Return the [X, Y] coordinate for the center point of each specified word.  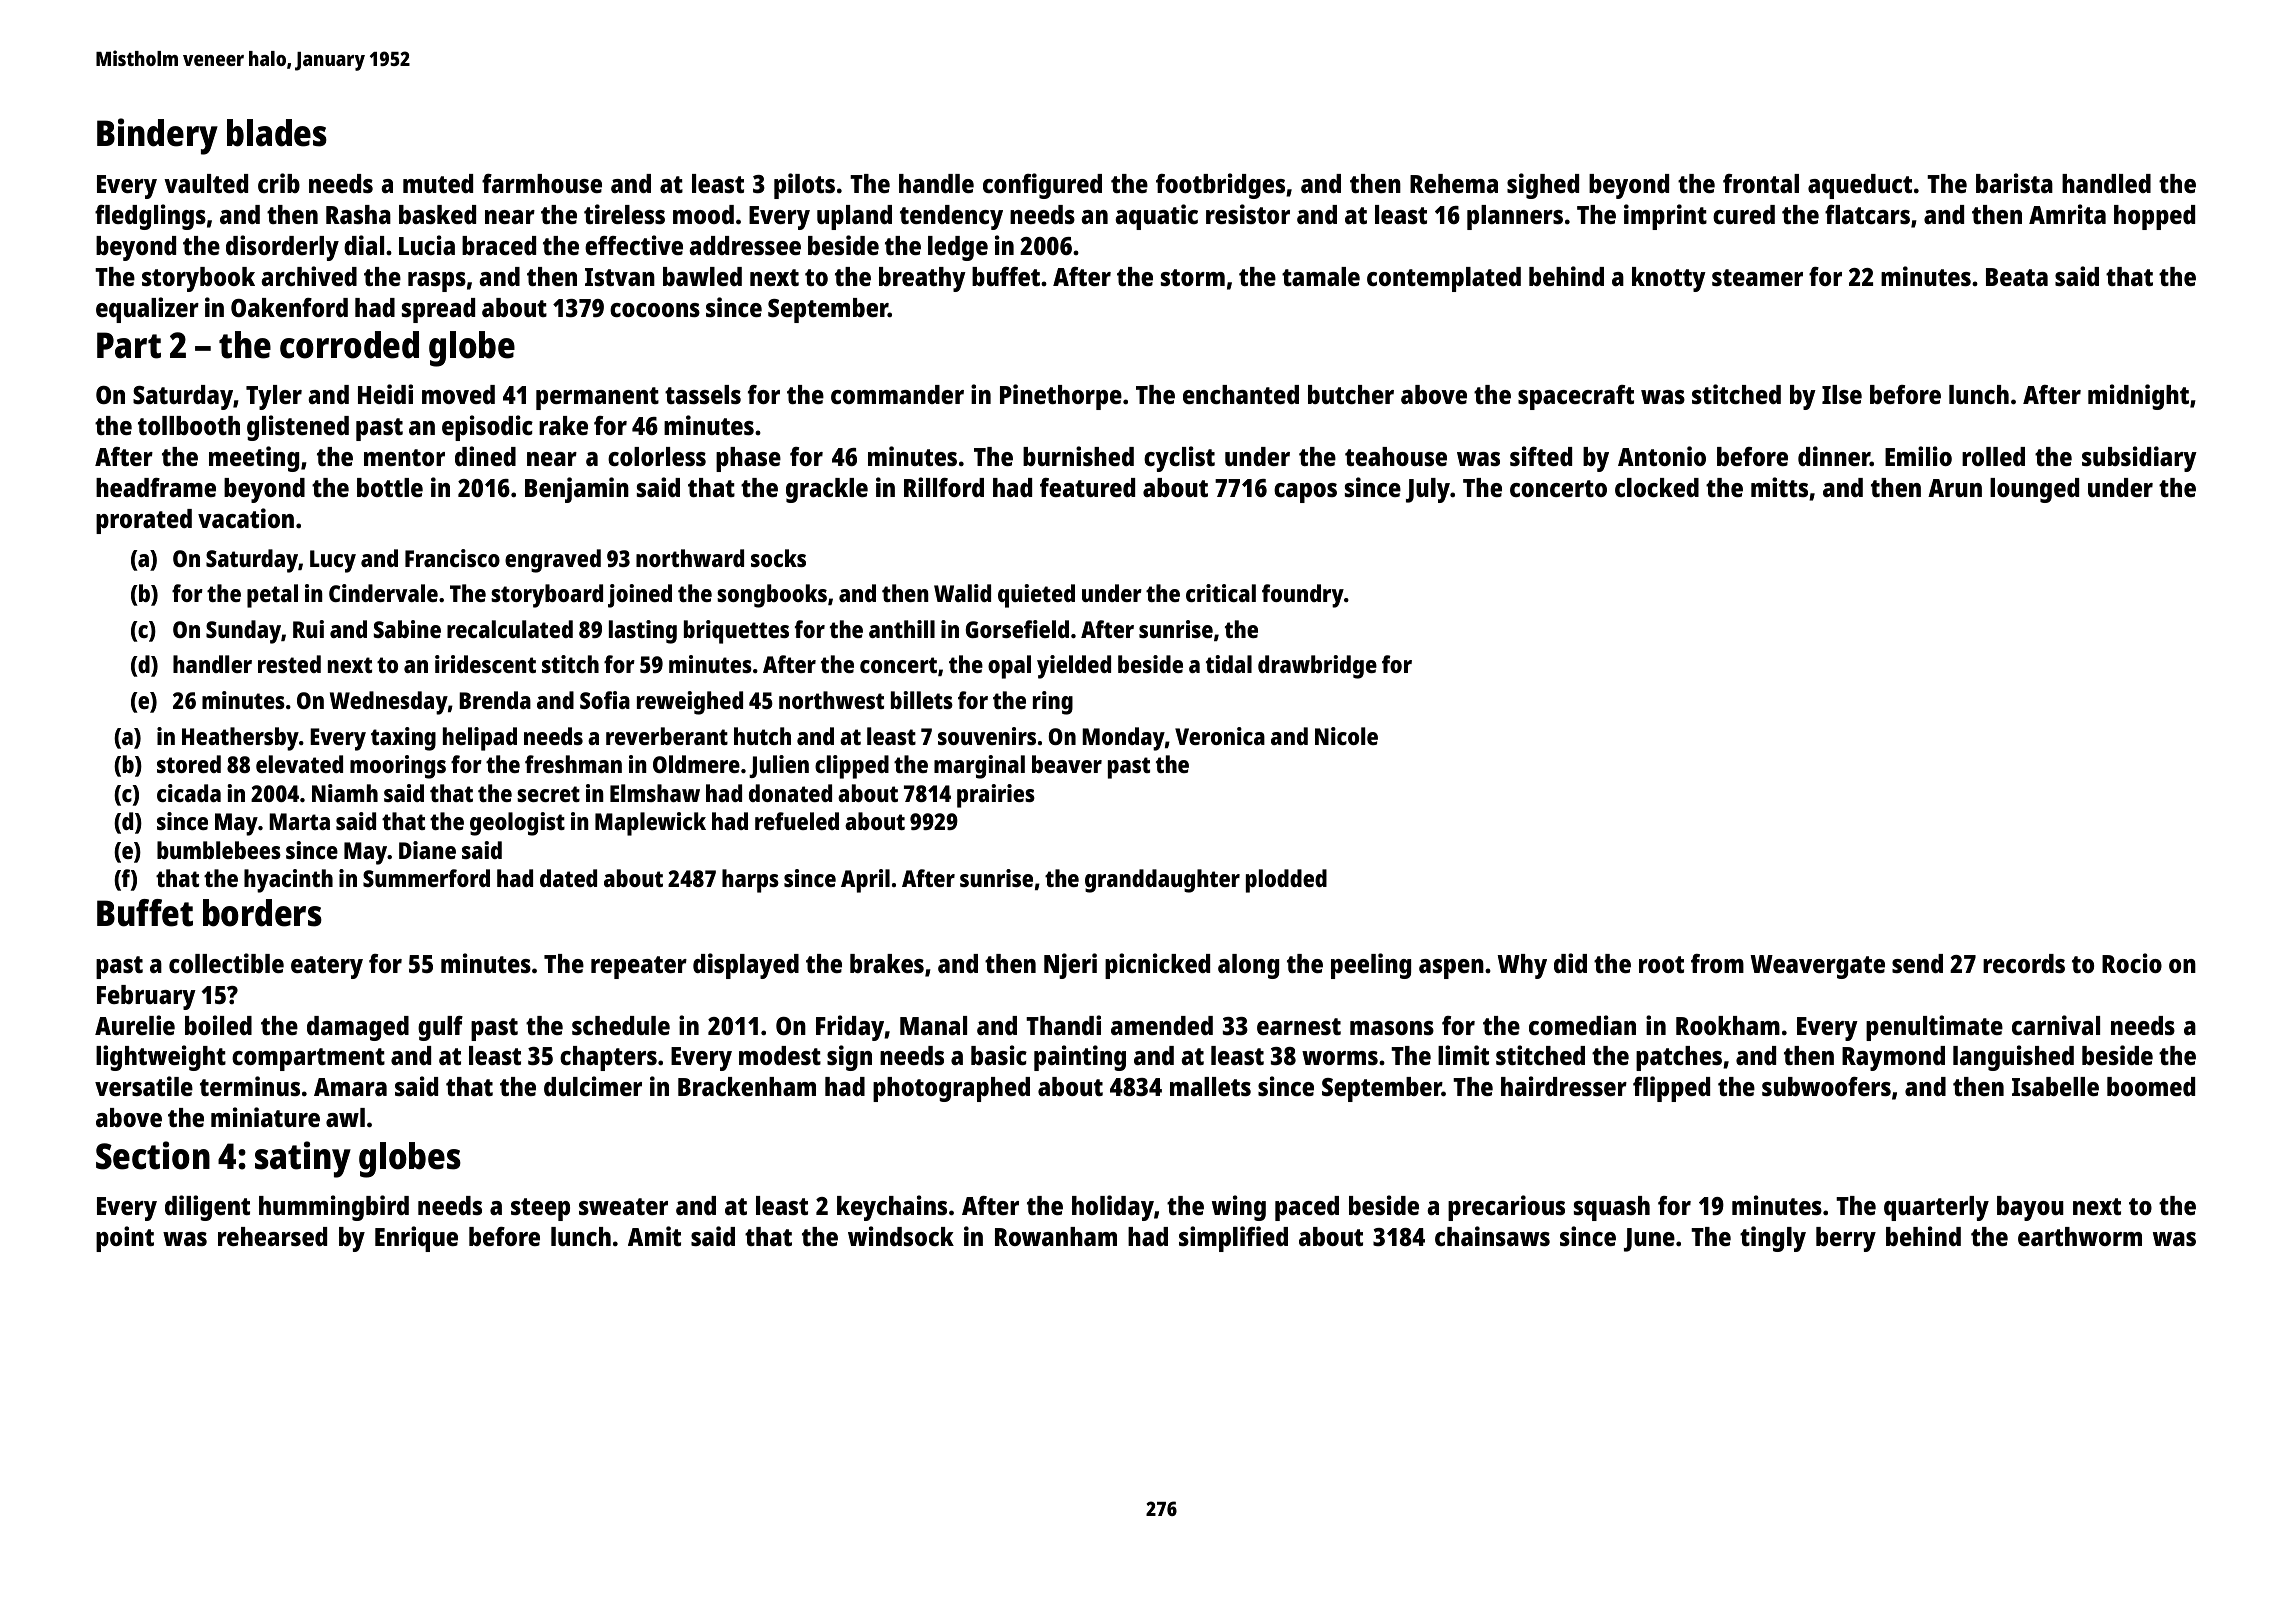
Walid [962, 593]
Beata [2017, 277]
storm [1193, 277]
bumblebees [219, 850]
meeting [254, 459]
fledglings [150, 217]
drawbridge [1317, 667]
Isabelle [2055, 1086]
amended [1162, 1025]
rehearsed [272, 1236]
